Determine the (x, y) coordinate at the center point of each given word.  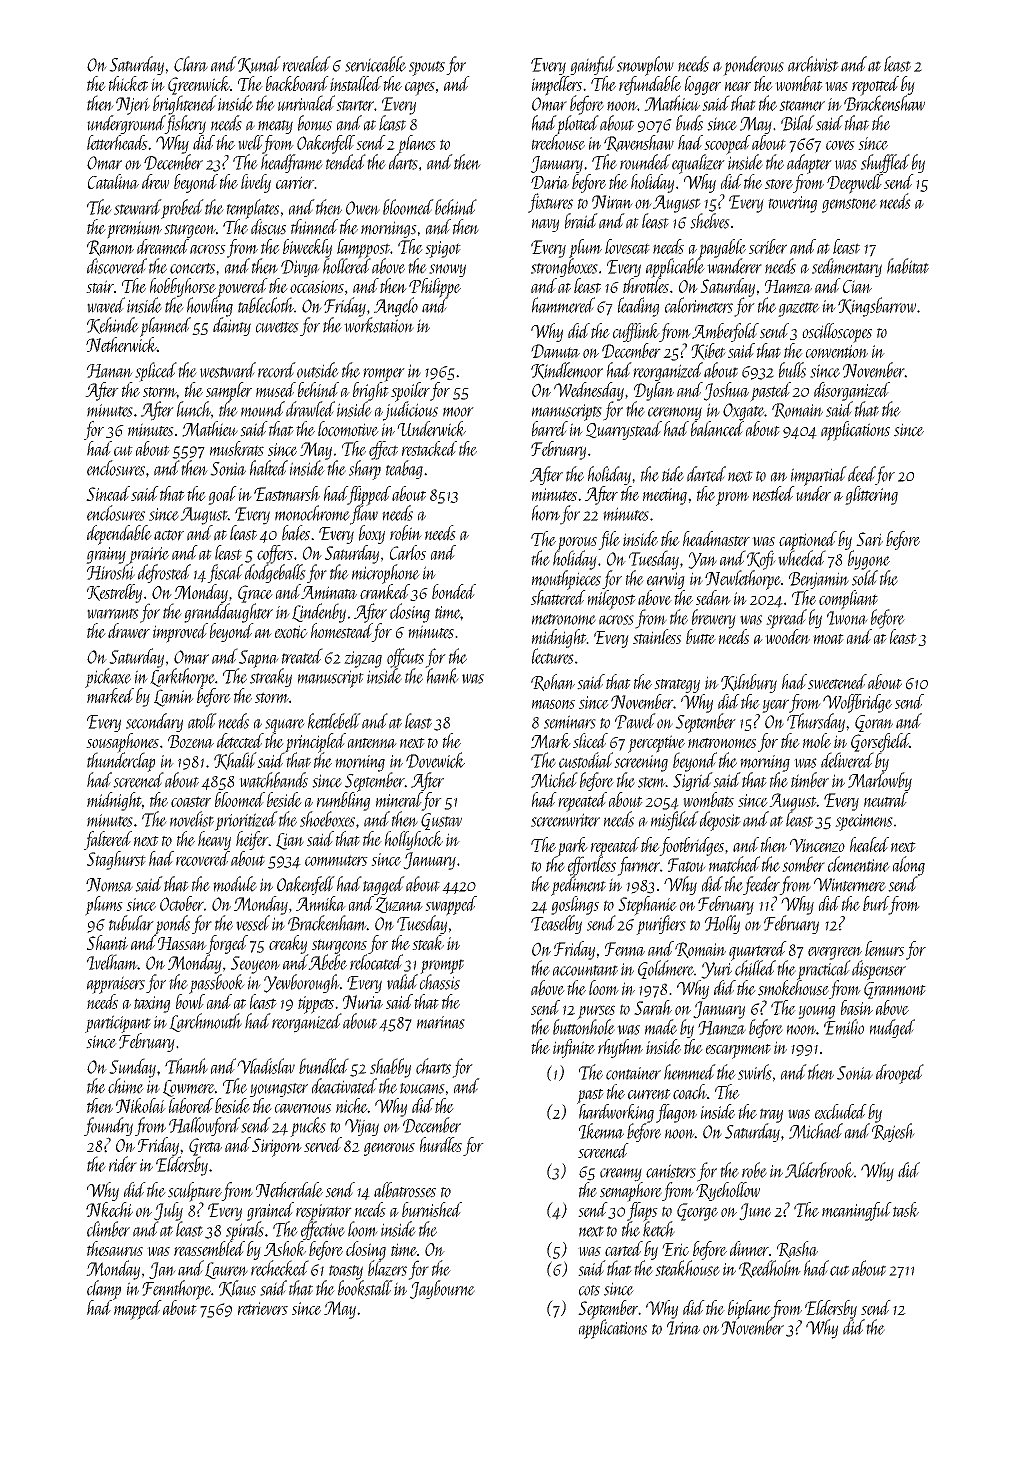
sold (865, 578)
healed (869, 844)
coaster (191, 801)
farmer (638, 866)
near (738, 86)
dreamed (163, 246)
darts (403, 162)
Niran (612, 202)
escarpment (738, 1051)
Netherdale (289, 1190)
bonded (454, 591)
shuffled (885, 163)
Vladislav (266, 1066)
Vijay (362, 1127)
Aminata (329, 592)
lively (256, 183)
